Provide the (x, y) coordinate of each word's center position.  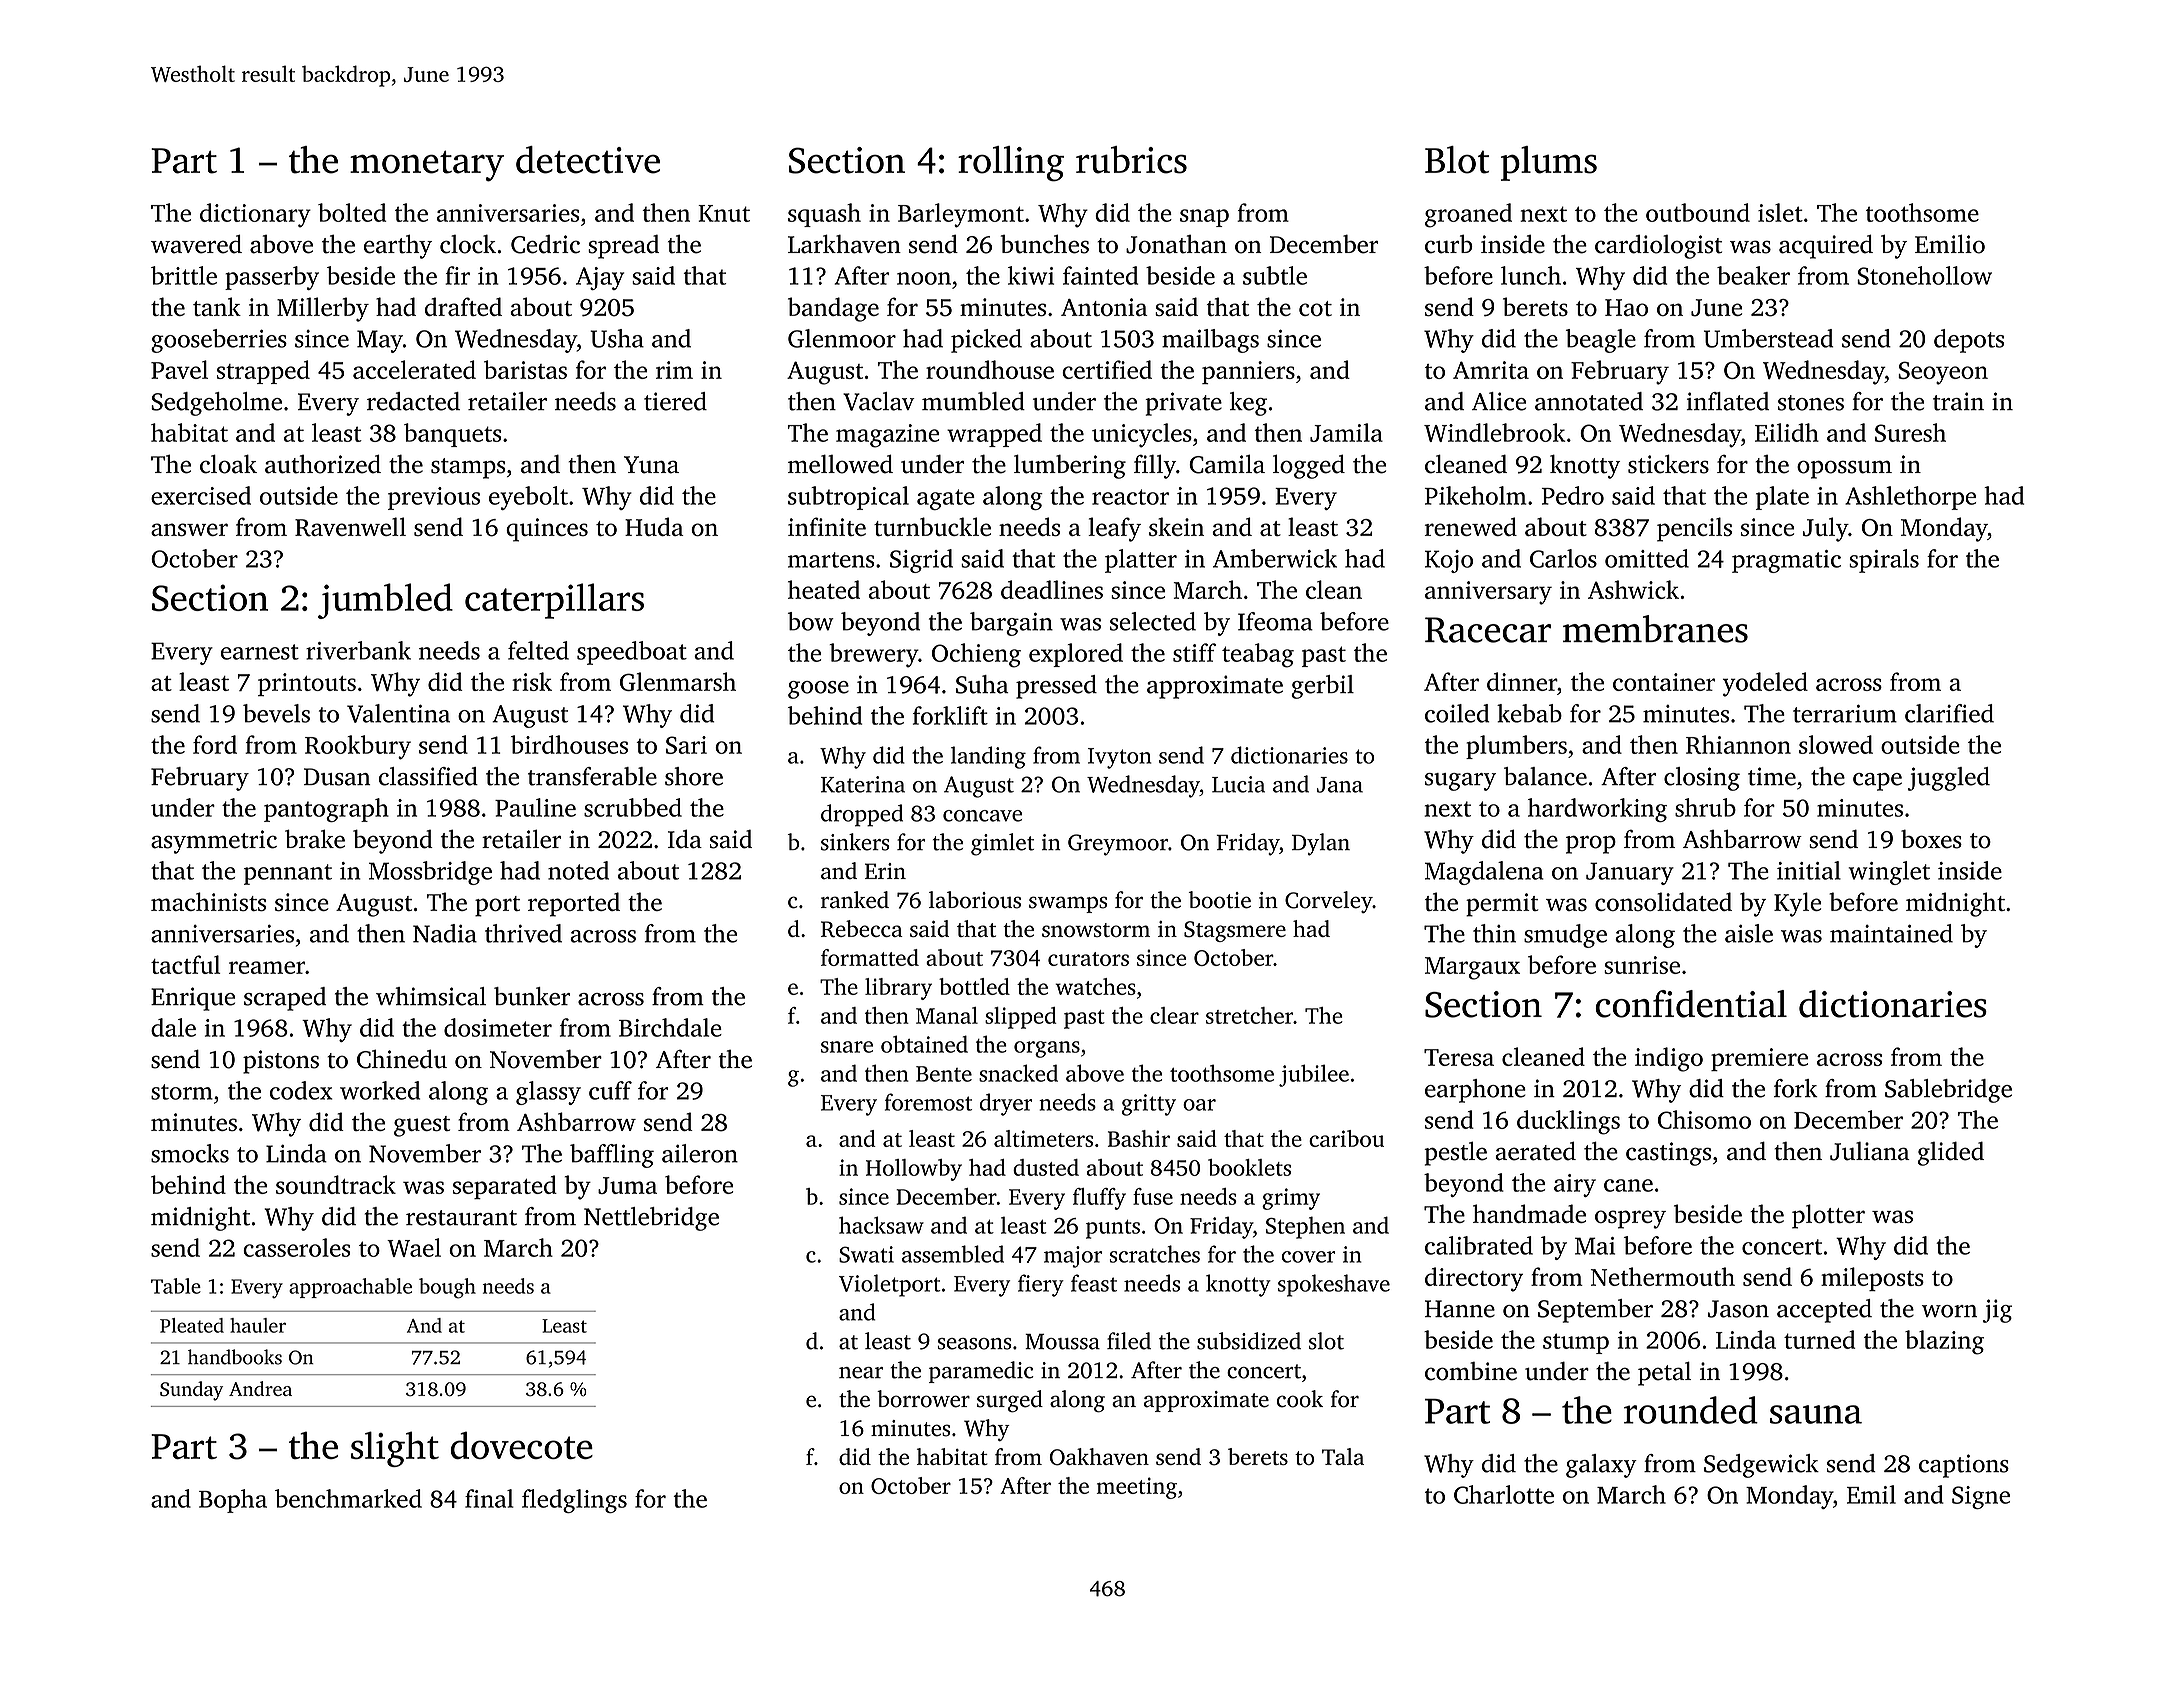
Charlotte (1504, 1494)
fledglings (574, 1501)
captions (1964, 1466)
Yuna (651, 465)
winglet (1889, 873)
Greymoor (1118, 845)
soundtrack (336, 1184)
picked (986, 341)
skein (1176, 526)
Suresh (1910, 432)
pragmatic (1786, 561)
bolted (352, 212)
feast (1094, 1283)
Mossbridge (430, 873)
